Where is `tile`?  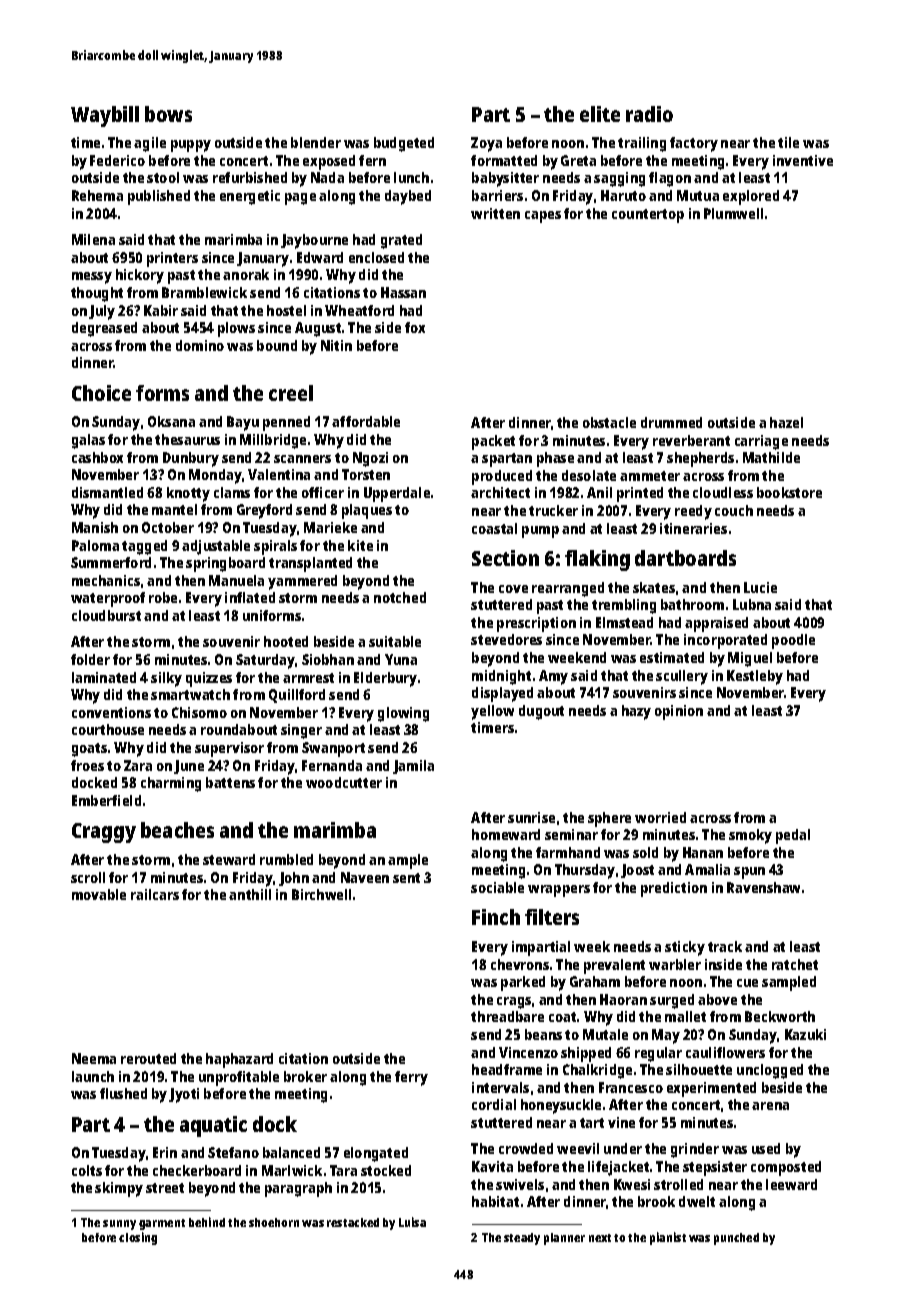
tile is located at coordinates (788, 142).
